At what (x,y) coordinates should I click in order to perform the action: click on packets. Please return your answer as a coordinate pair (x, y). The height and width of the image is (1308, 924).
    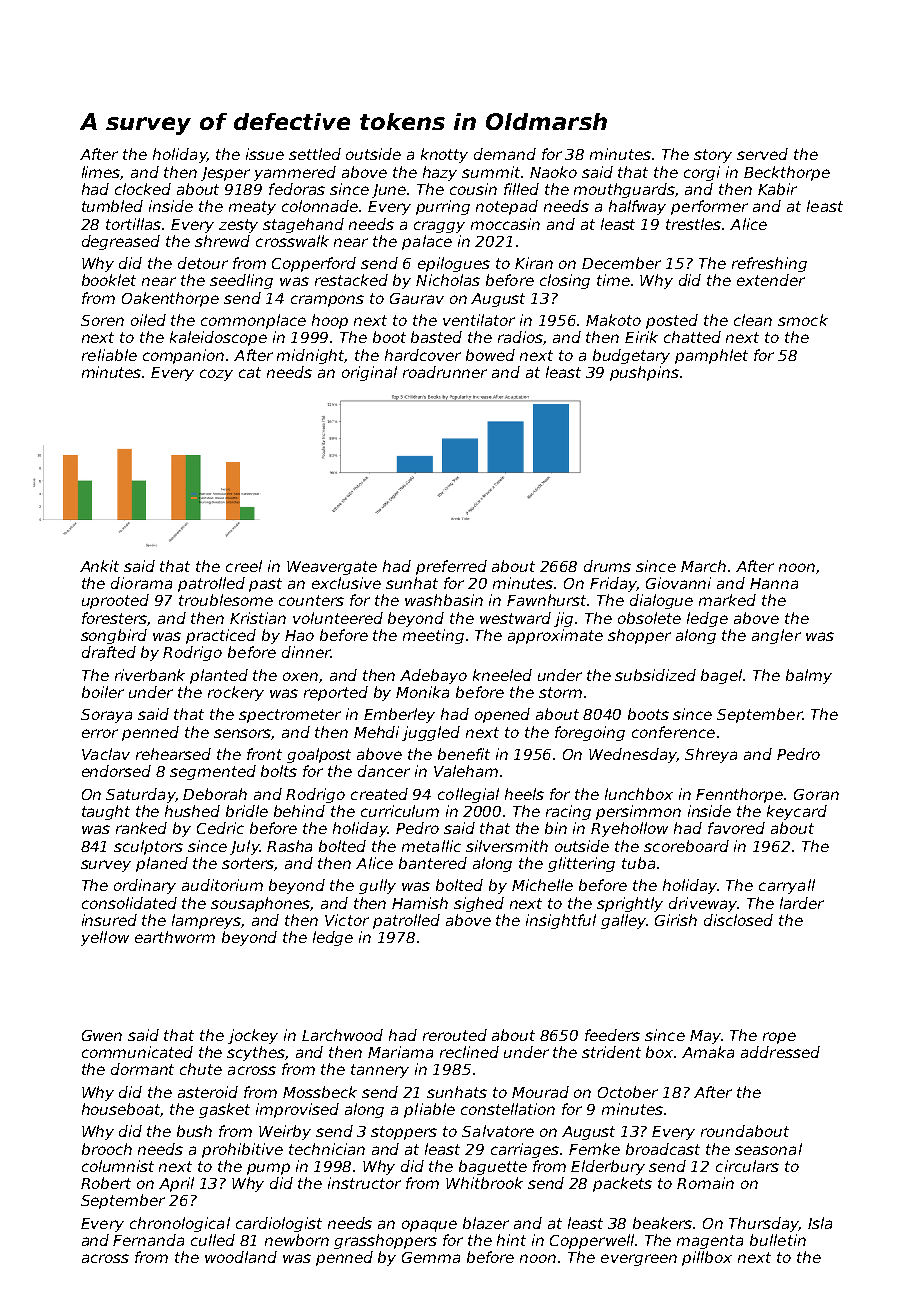
    Looking at the image, I should click on (622, 1184).
